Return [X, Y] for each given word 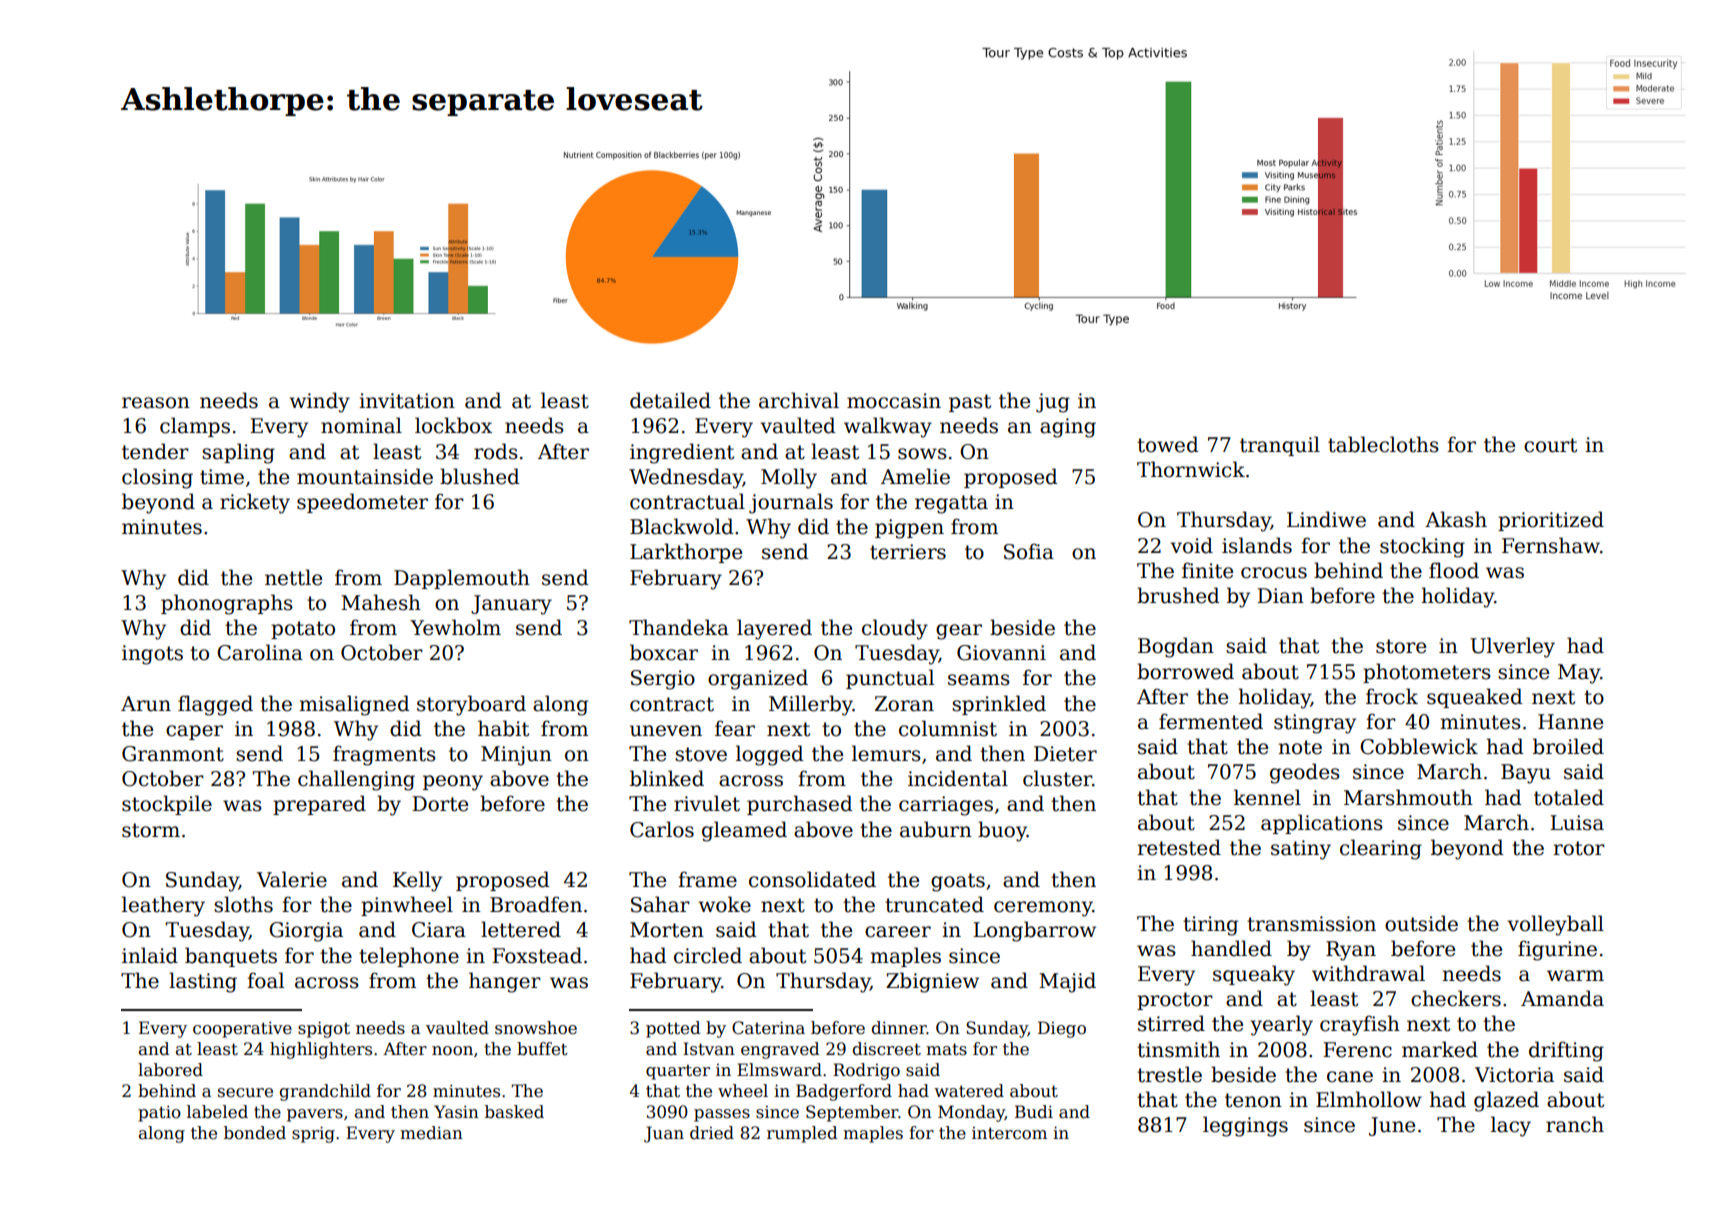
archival [799, 400]
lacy [1511, 1126]
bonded [255, 1133]
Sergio [663, 680]
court [1550, 445]
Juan [664, 1134]
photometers [1427, 673]
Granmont [173, 754]
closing [157, 478]
